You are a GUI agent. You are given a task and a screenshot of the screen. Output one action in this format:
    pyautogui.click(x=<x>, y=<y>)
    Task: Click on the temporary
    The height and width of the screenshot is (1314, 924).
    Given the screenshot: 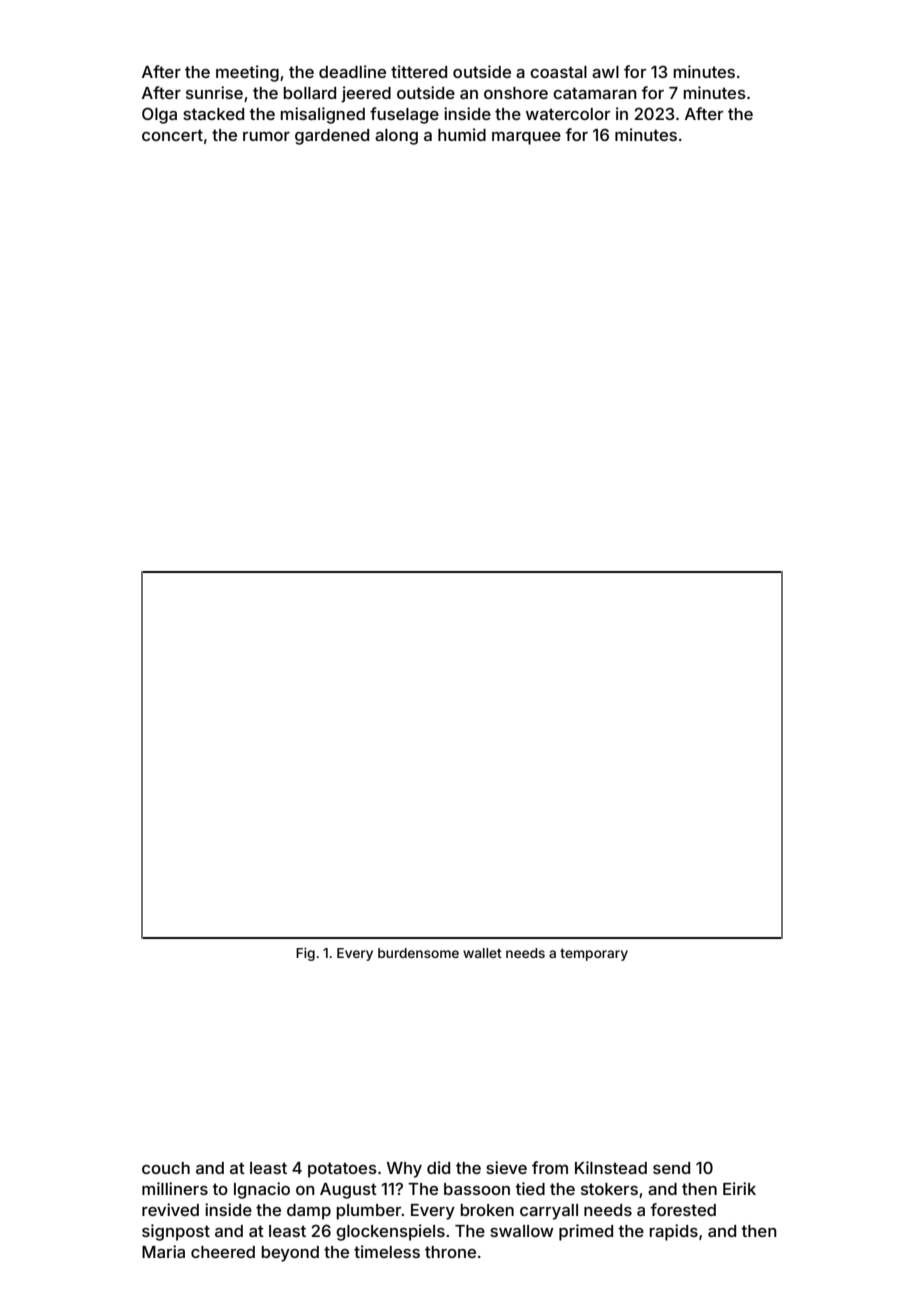 What is the action you would take?
    pyautogui.click(x=594, y=955)
